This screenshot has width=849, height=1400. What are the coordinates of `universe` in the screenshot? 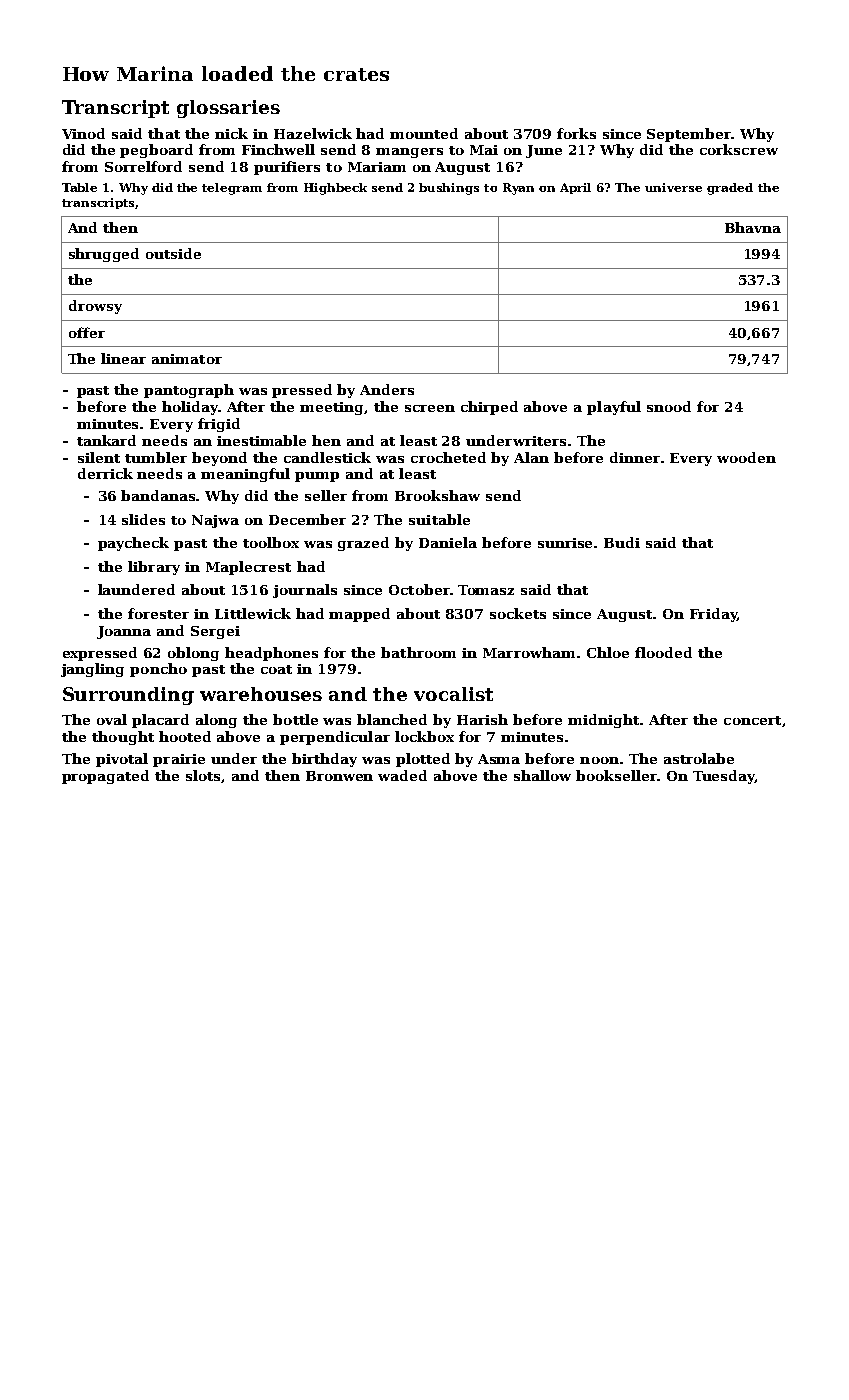 It's located at (673, 187).
